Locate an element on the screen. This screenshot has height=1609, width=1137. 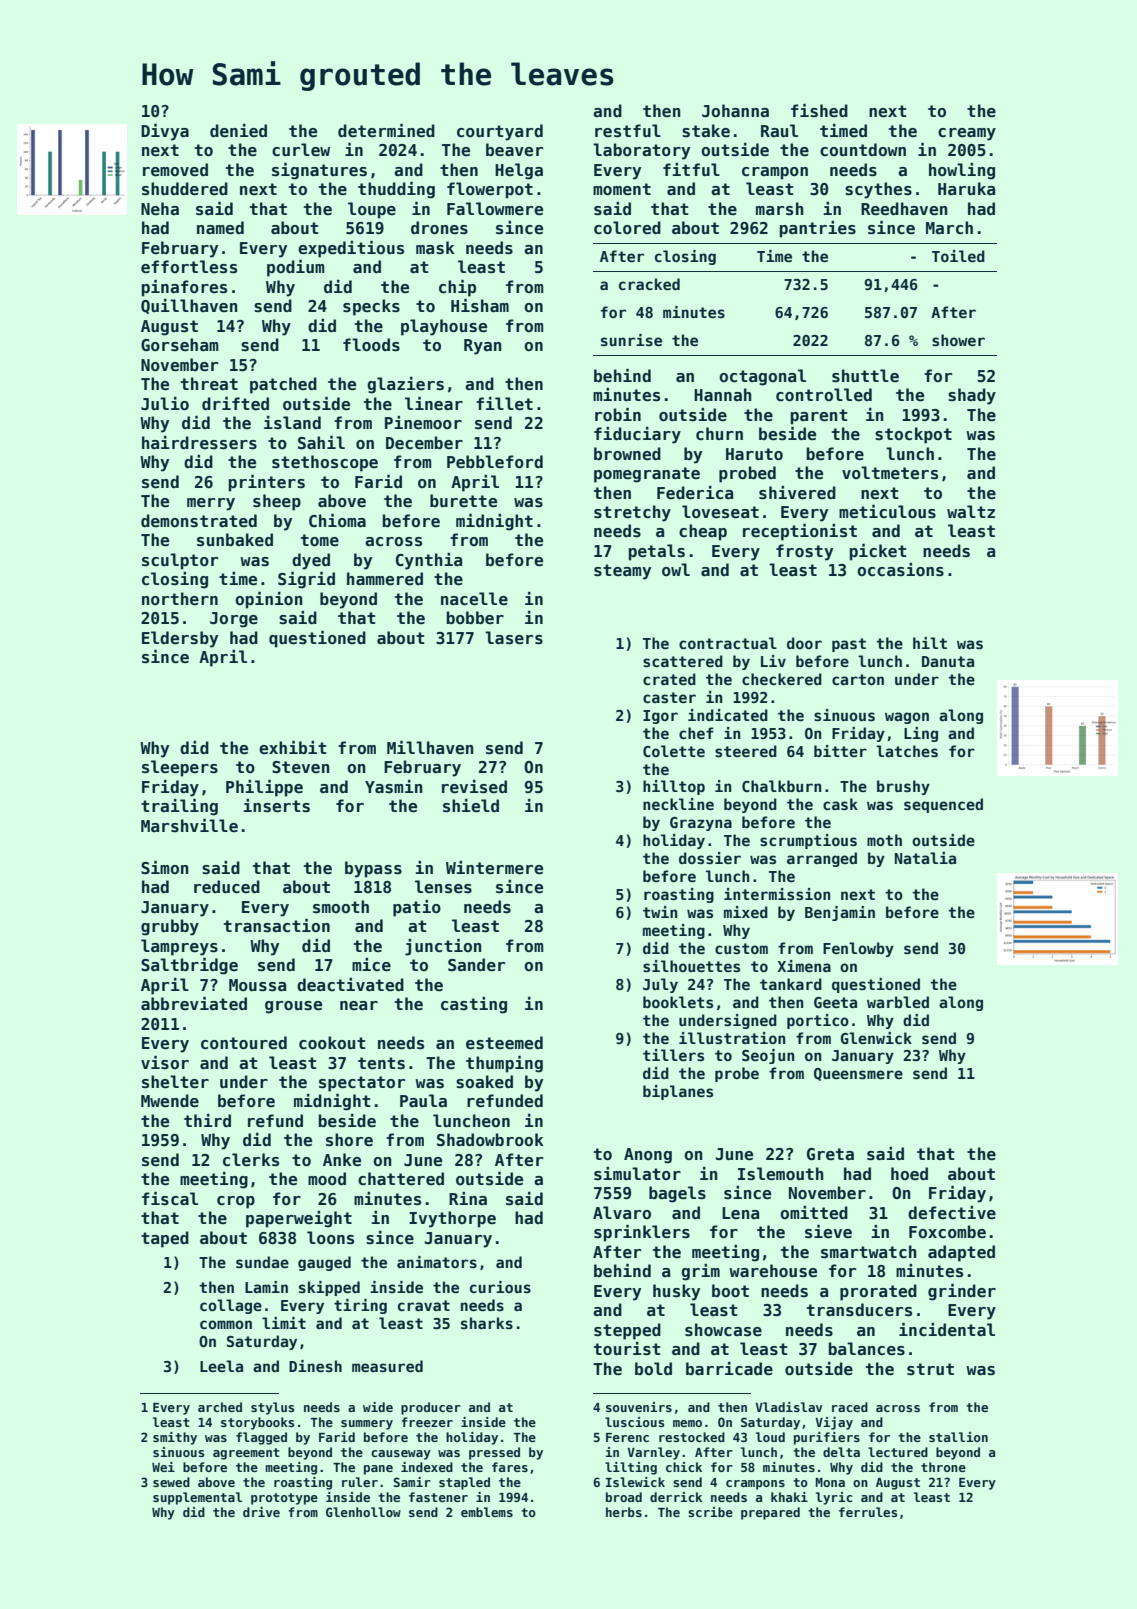
exhibit is located at coordinates (293, 748).
